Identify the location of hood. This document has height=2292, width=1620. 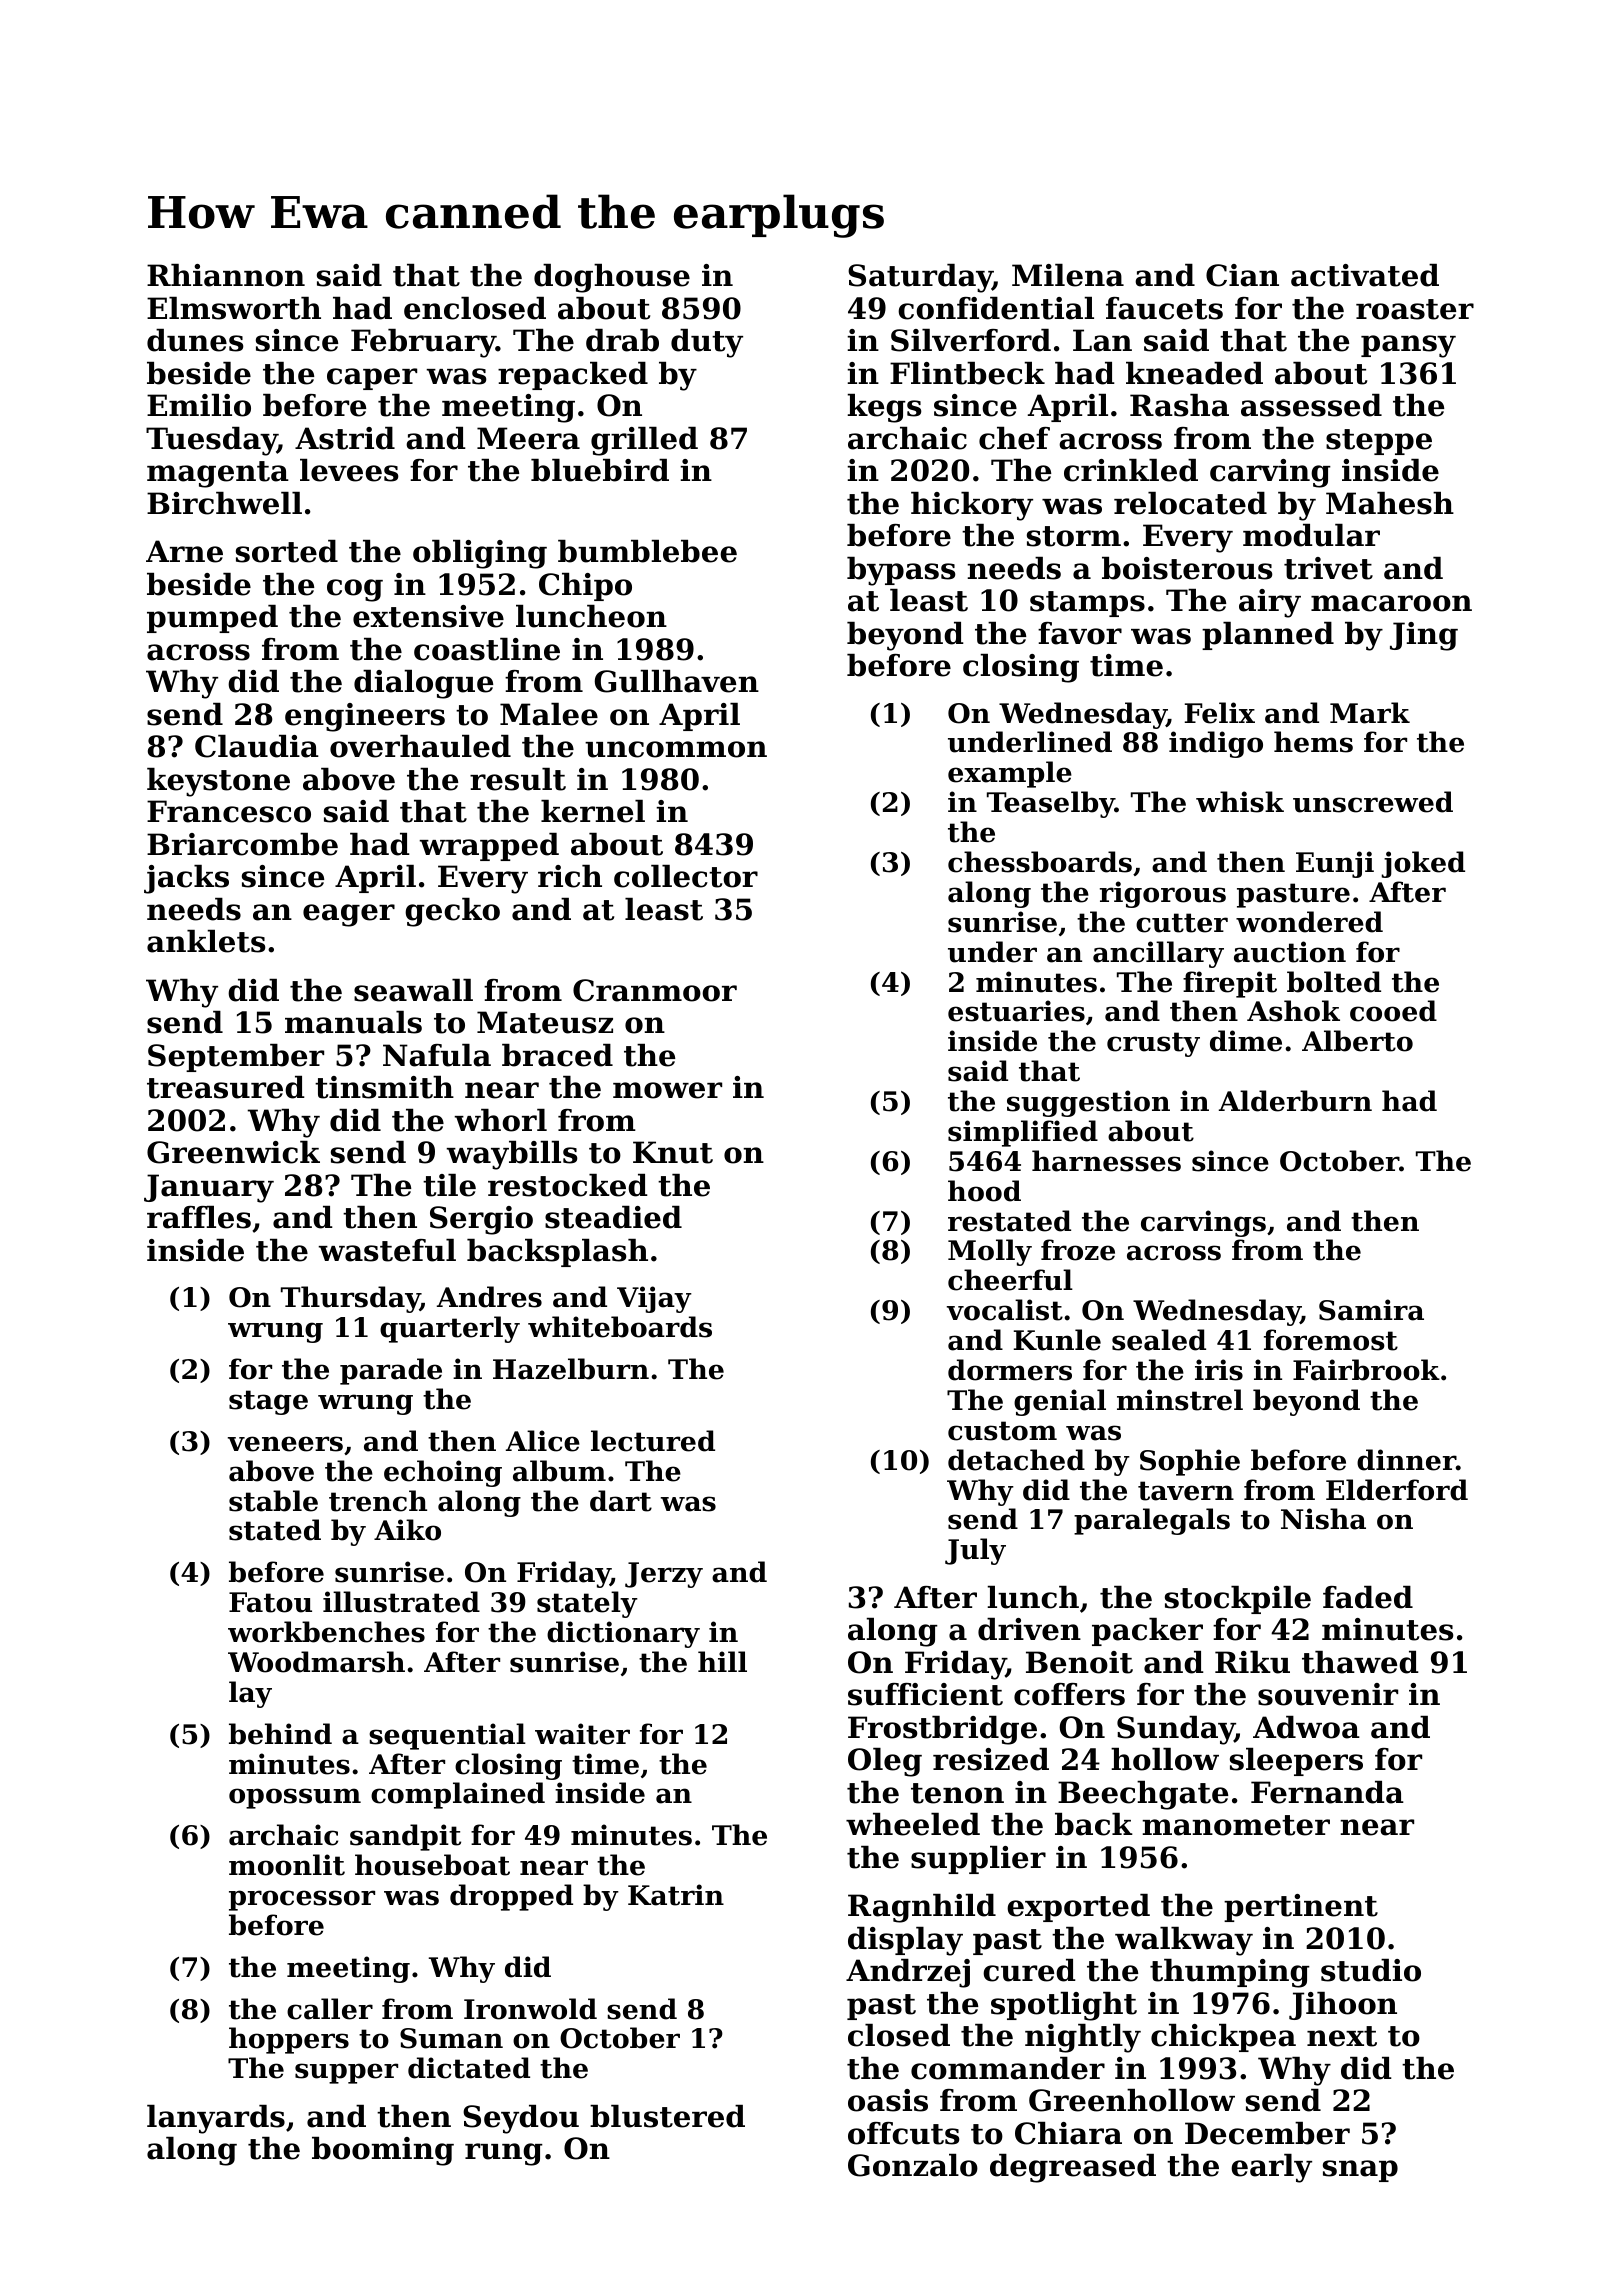
(984, 1191).
